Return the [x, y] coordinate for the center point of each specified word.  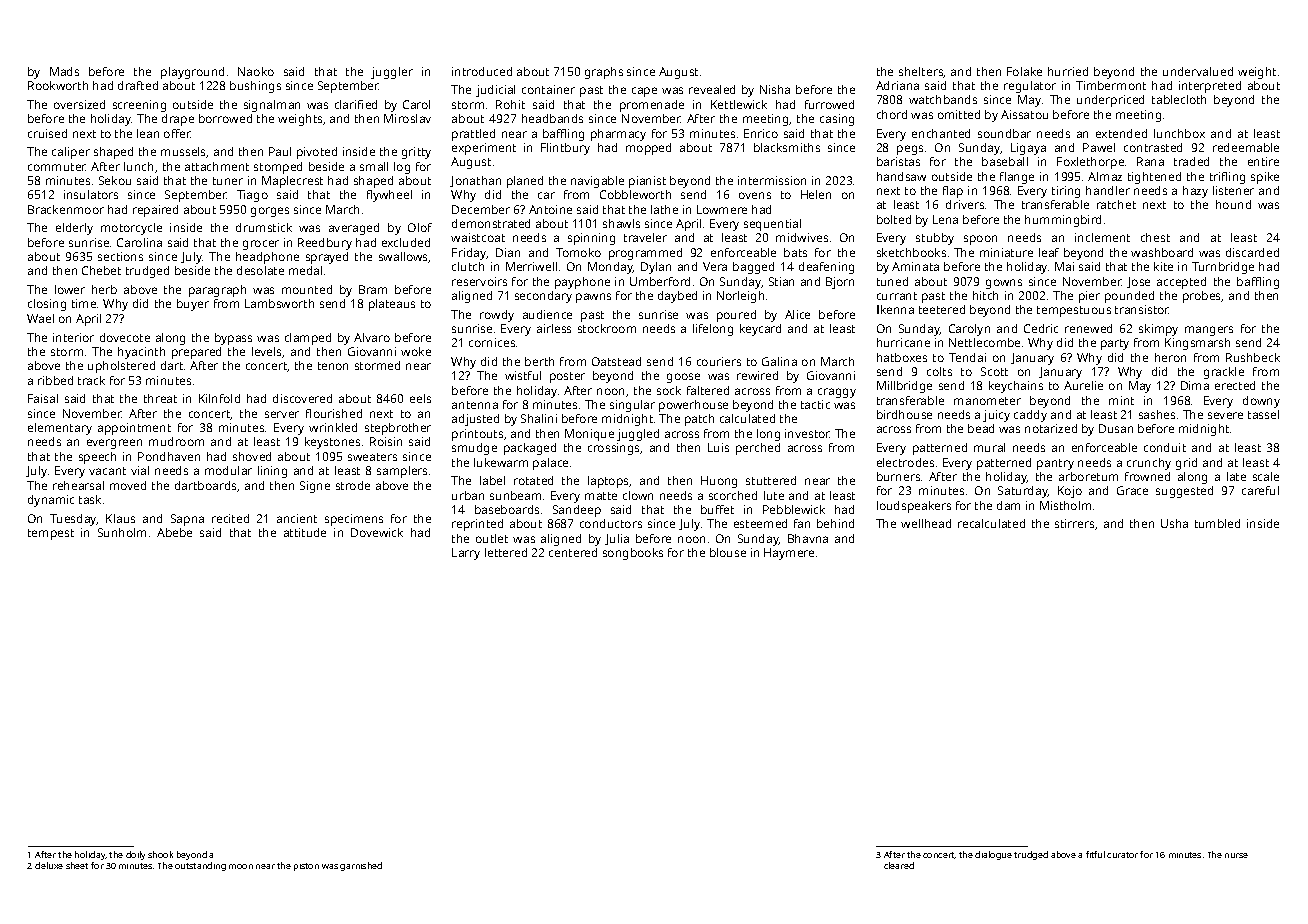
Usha [1174, 523]
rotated [533, 480]
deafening [826, 268]
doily [135, 855]
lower [70, 289]
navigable [597, 182]
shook [160, 854]
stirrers [1074, 523]
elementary [60, 429]
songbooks [633, 554]
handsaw [901, 176]
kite [1163, 266]
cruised [47, 133]
